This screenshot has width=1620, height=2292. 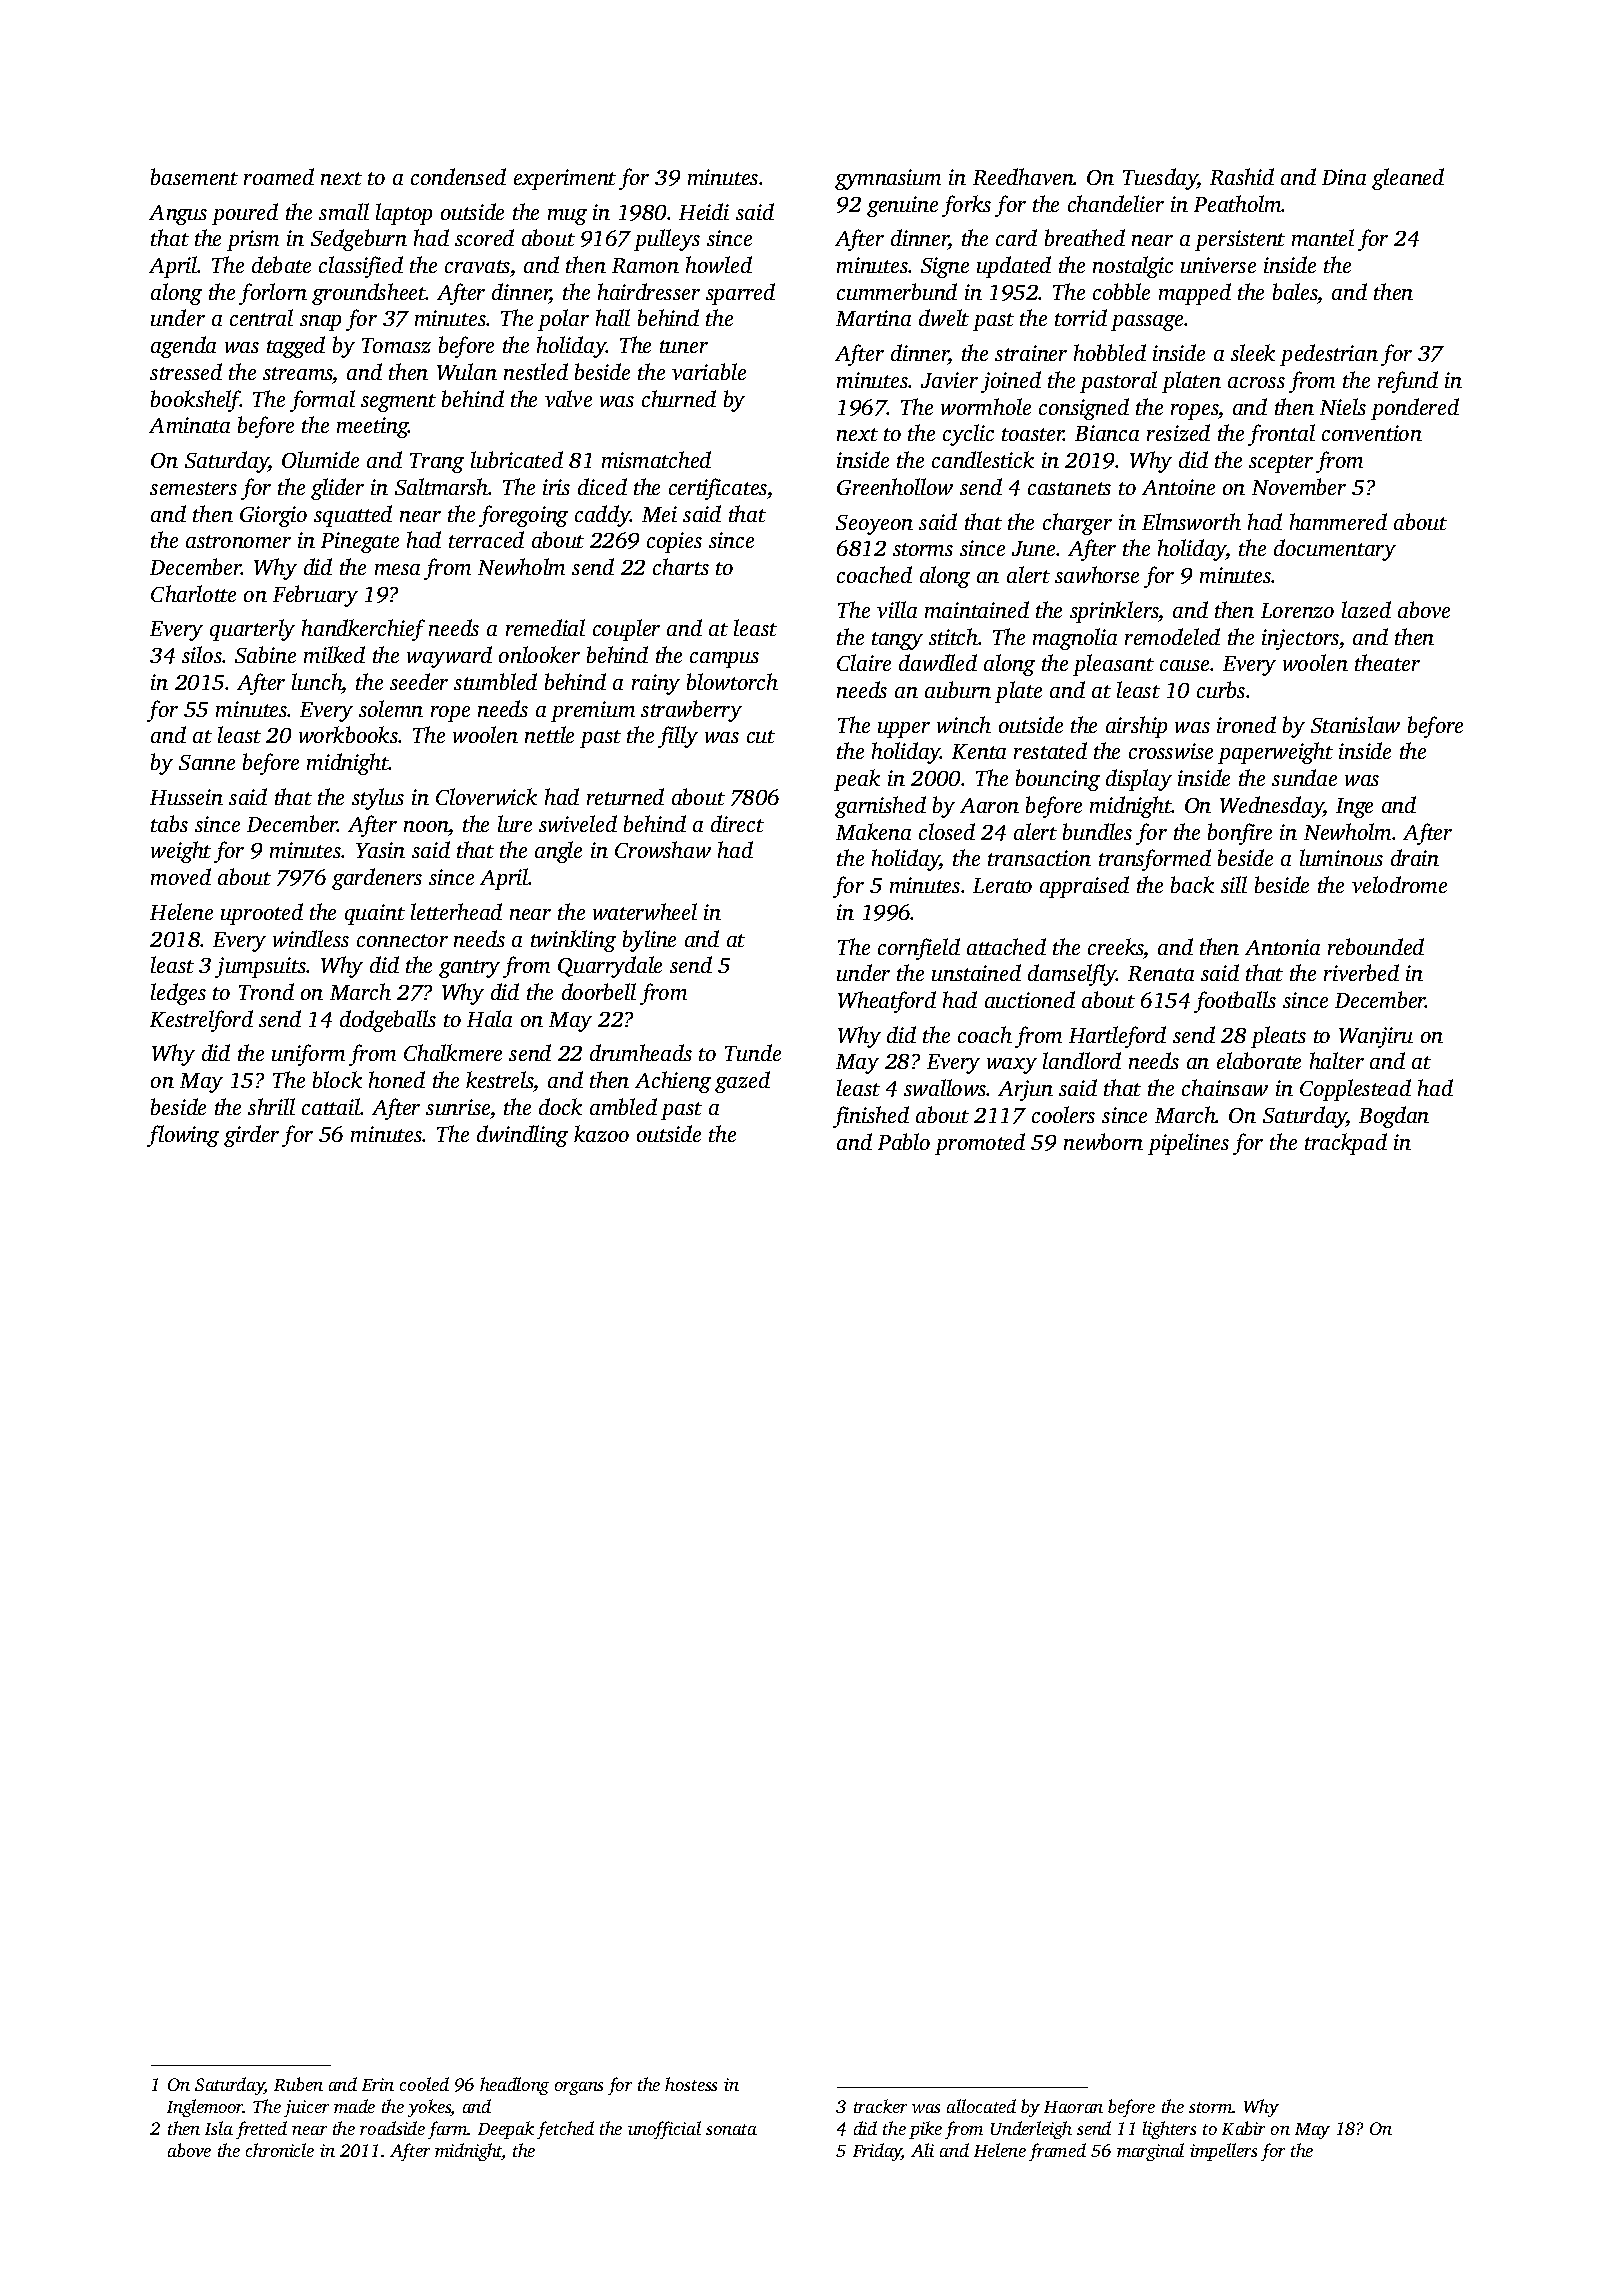 I want to click on headlong, so click(x=514, y=2086).
